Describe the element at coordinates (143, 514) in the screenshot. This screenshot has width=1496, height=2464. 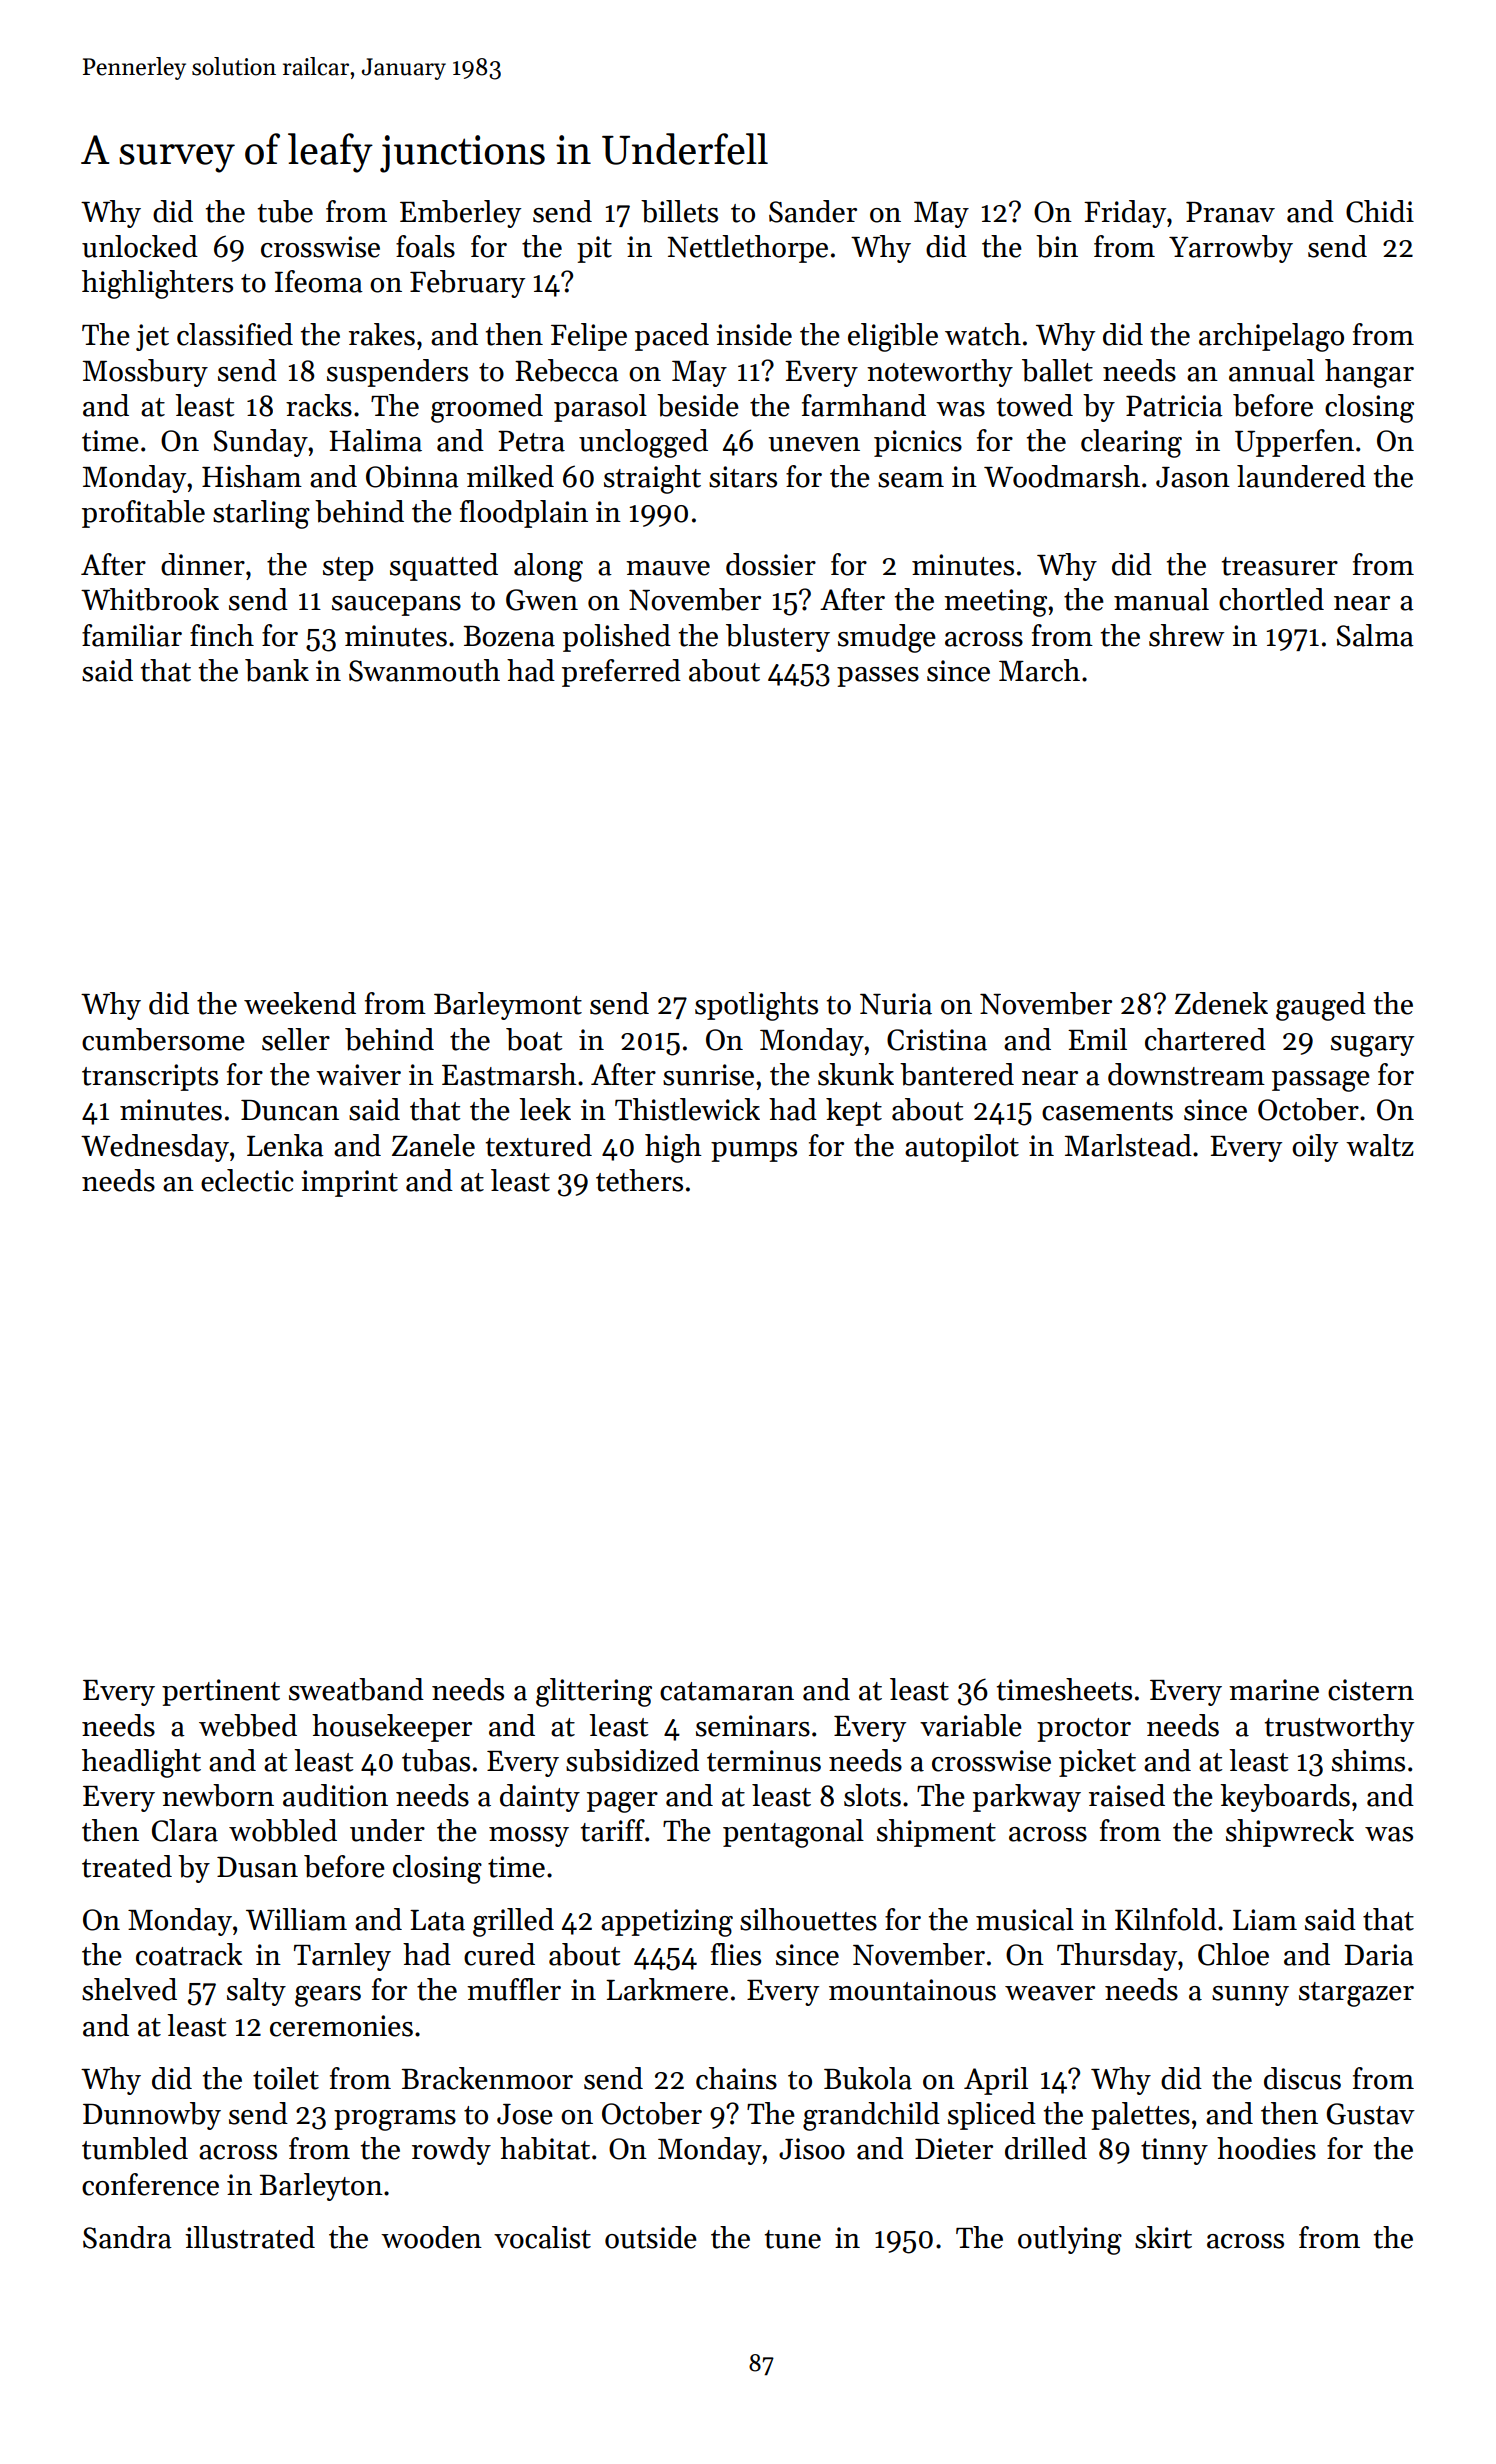
I see `profitable` at that location.
